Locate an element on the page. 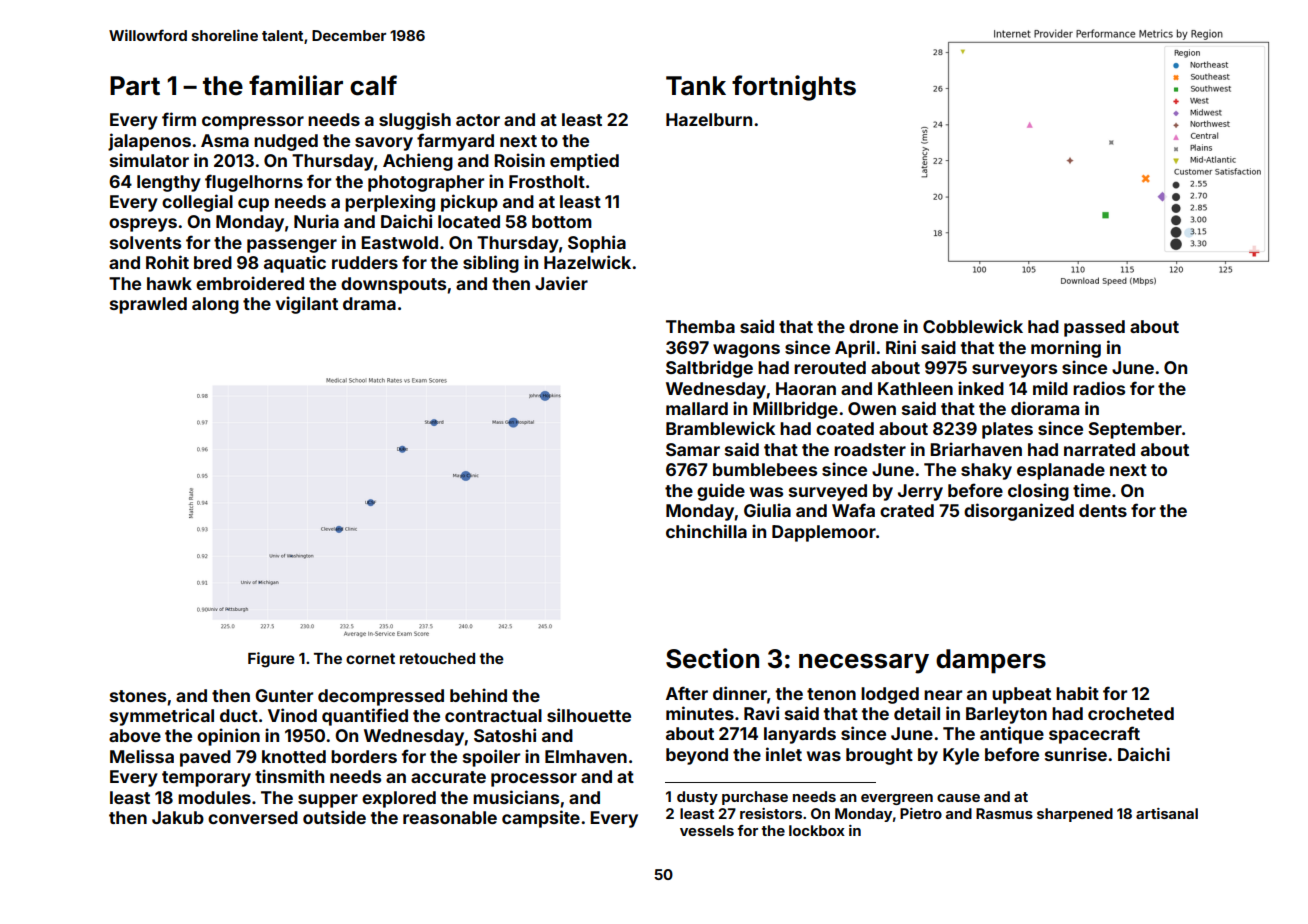 The width and height of the document is (1308, 924). Tank is located at coordinates (696, 86).
